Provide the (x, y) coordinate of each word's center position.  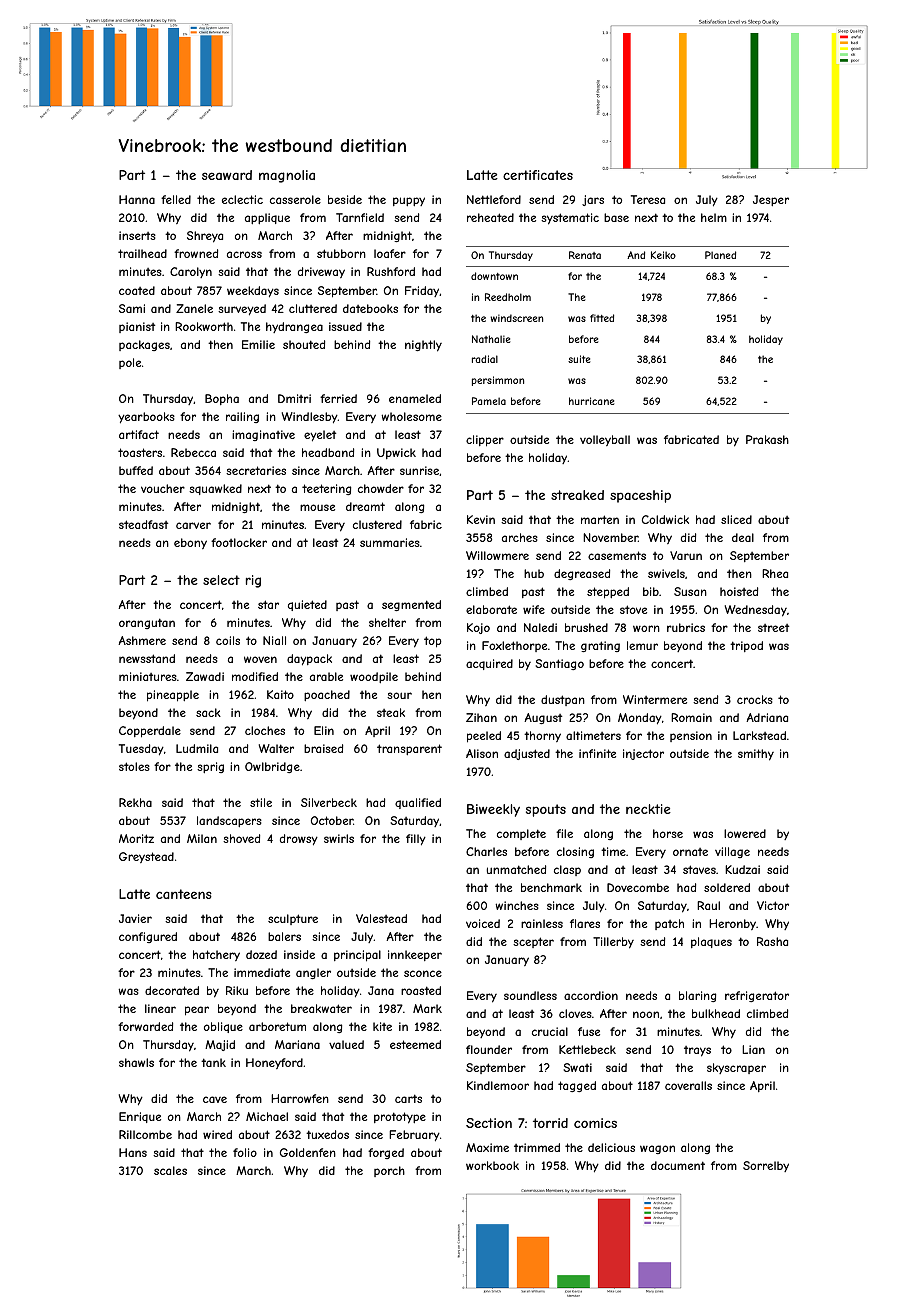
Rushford (391, 271)
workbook (492, 1165)
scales (170, 1170)
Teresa (648, 199)
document (678, 1165)
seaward (227, 175)
